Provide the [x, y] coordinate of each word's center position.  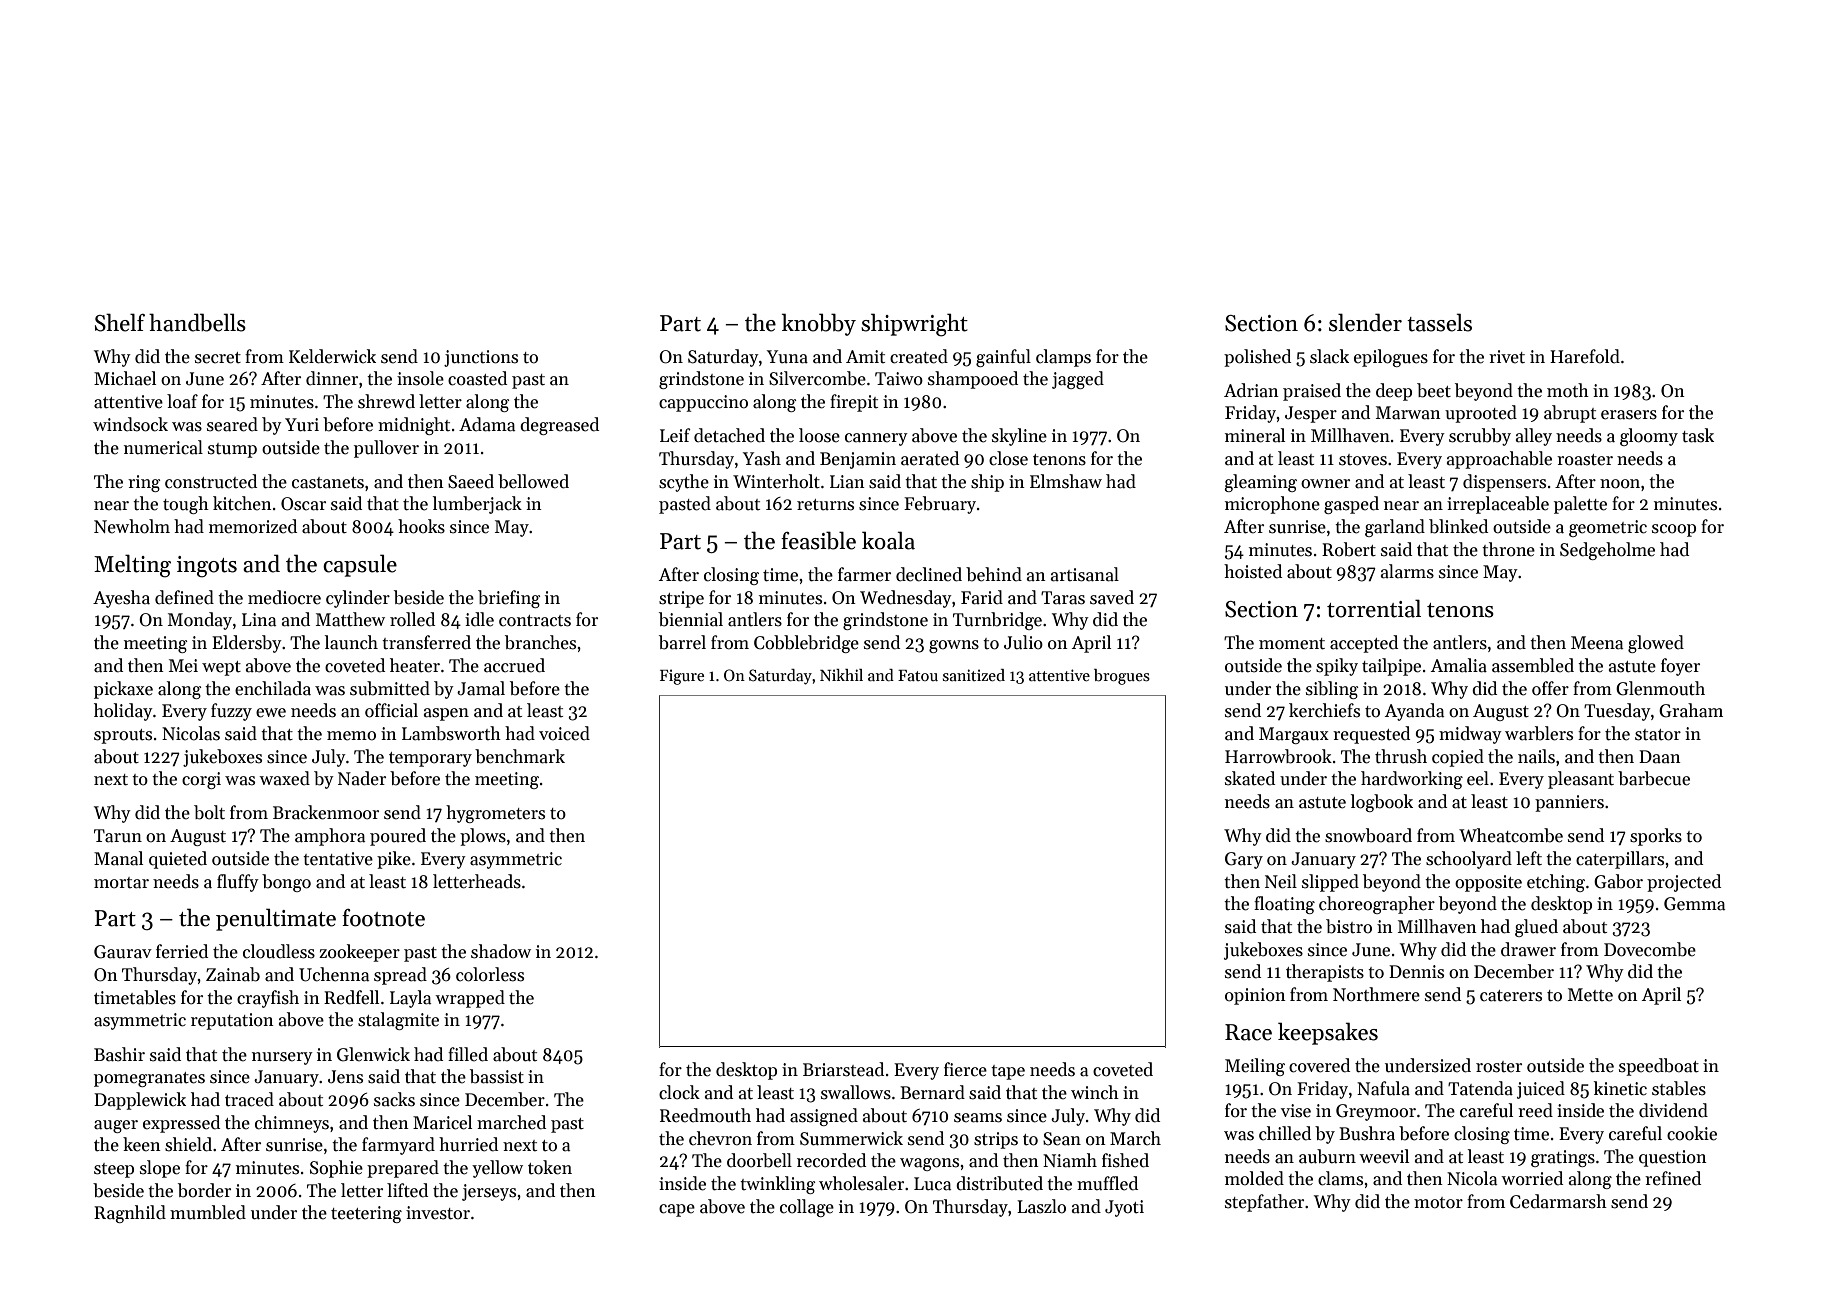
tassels [1439, 322]
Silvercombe [817, 378]
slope [160, 1169]
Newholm [132, 526]
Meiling [1255, 1067]
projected [1684, 883]
